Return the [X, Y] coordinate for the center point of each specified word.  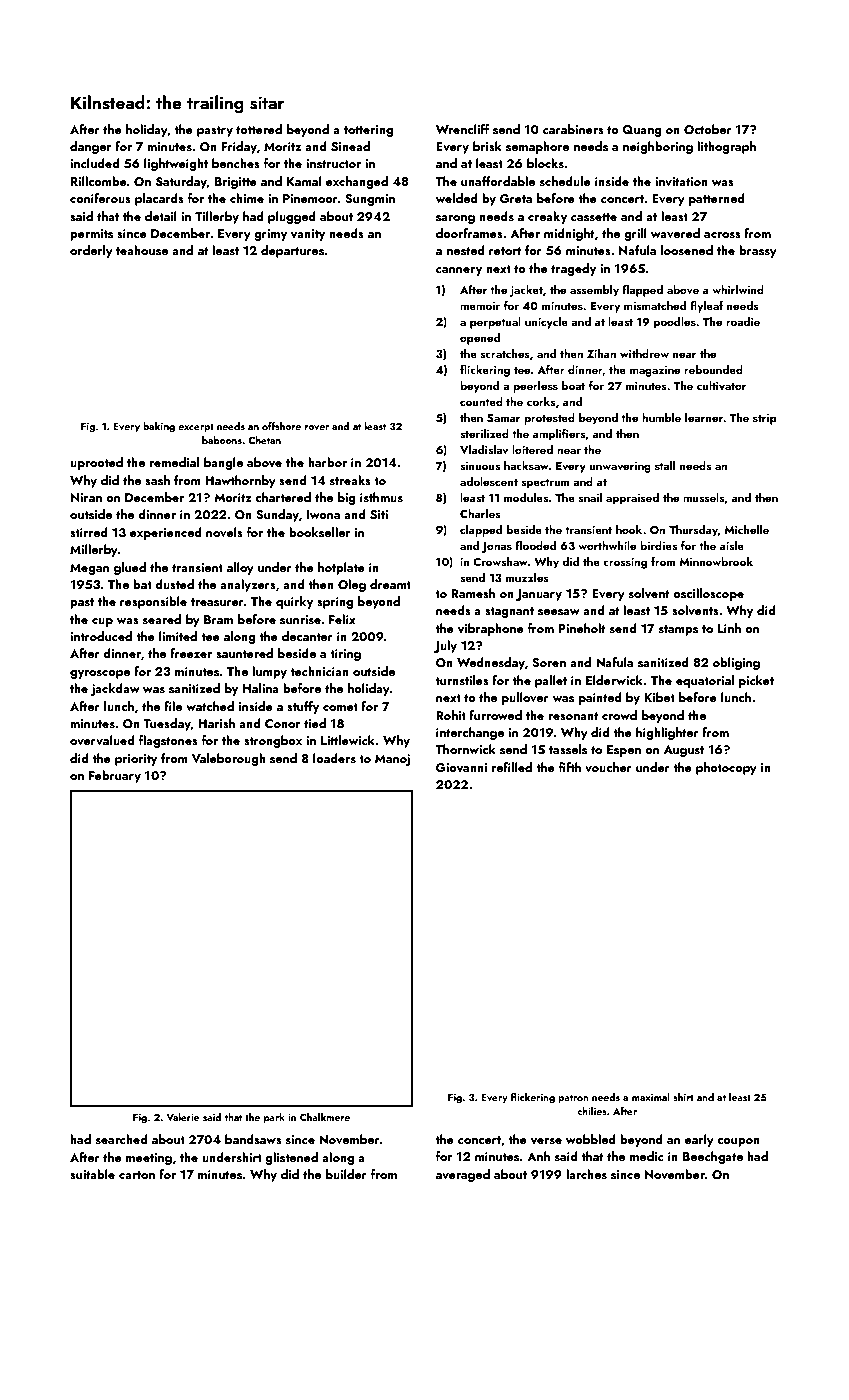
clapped [481, 531]
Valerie [182, 1117]
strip [765, 419]
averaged [463, 1175]
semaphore [537, 147]
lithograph [726, 147]
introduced [101, 636]
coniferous [100, 198]
